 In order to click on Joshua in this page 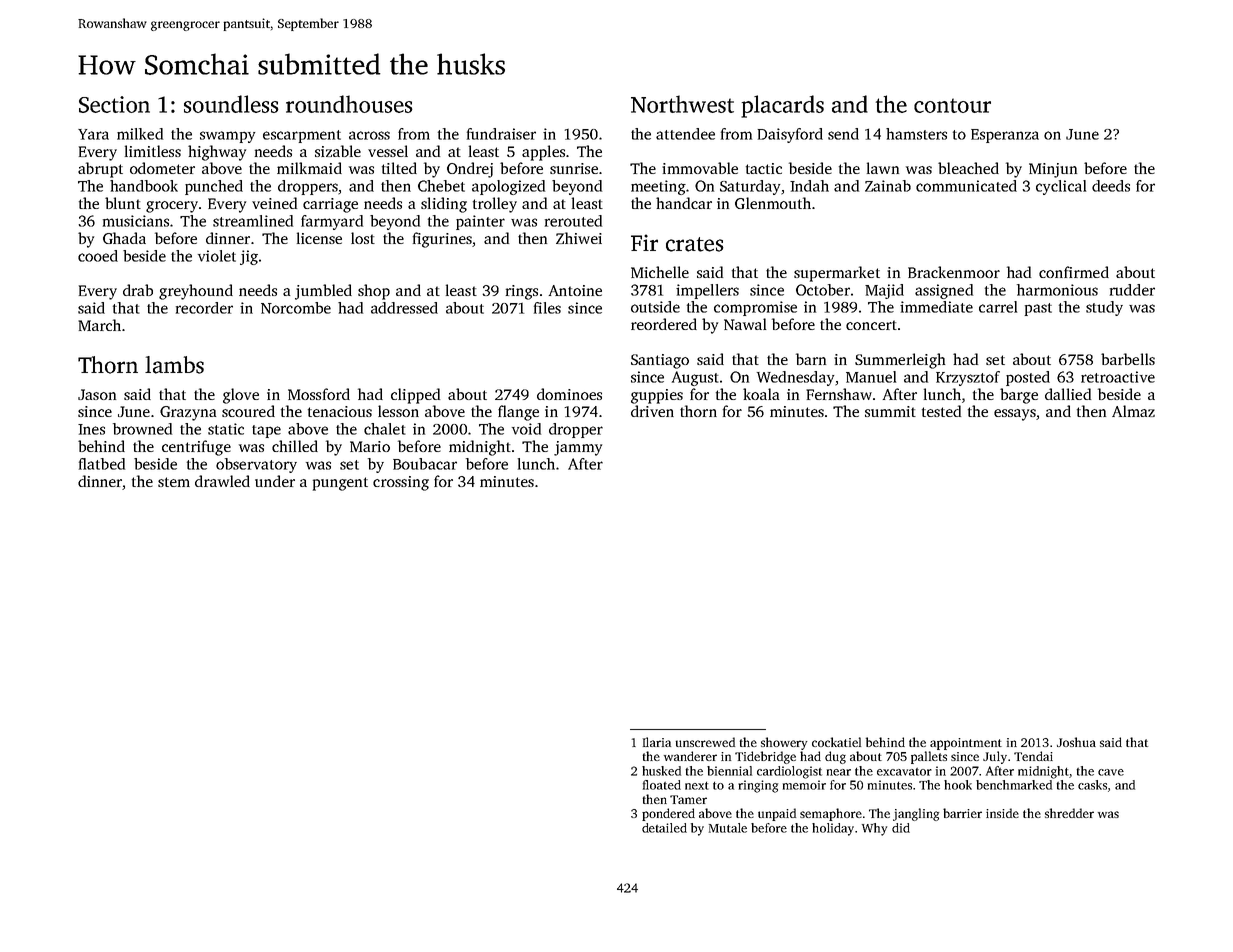, I will do `click(1076, 742)`.
